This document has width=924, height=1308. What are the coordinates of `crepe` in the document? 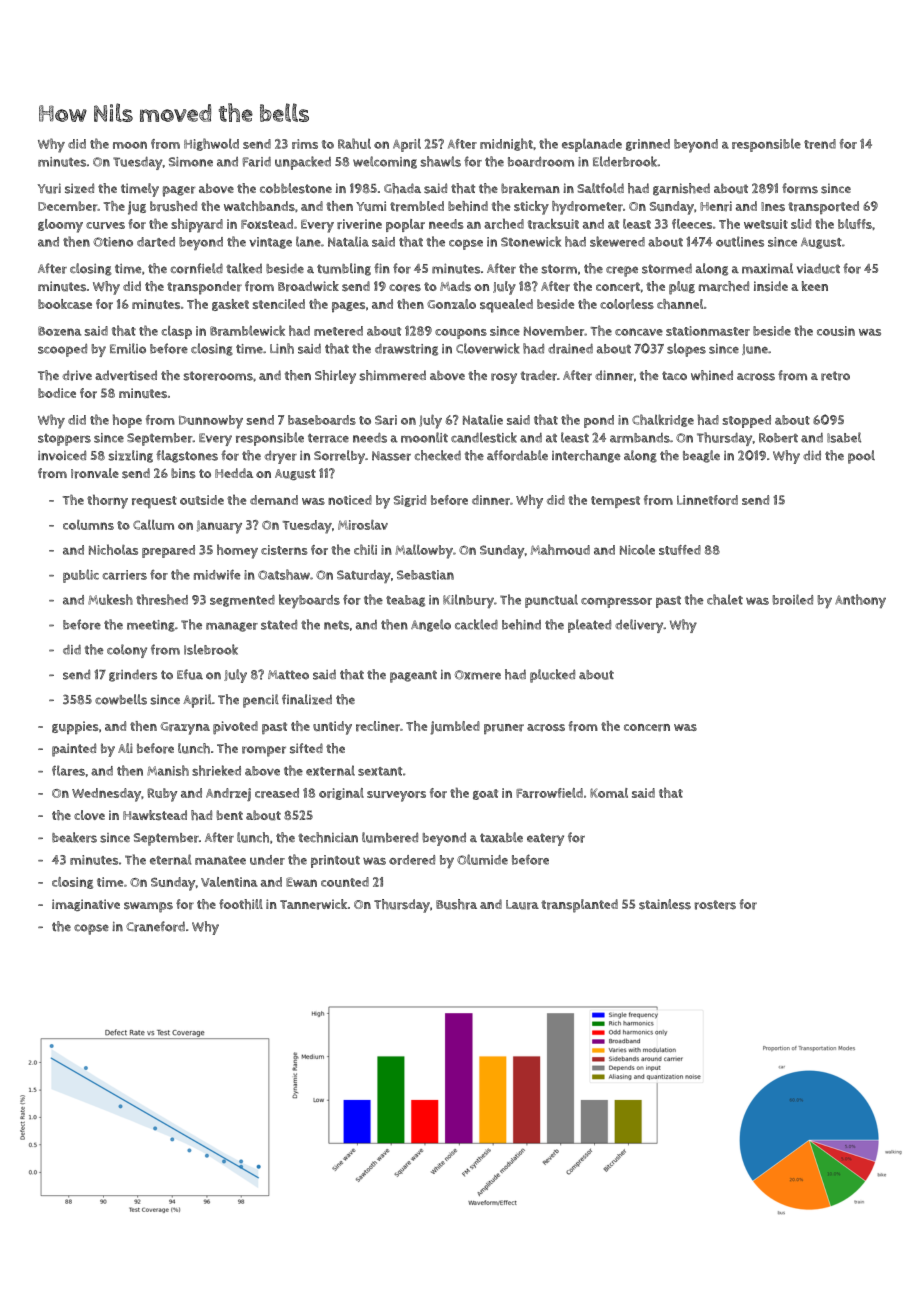 It's located at (622, 271).
